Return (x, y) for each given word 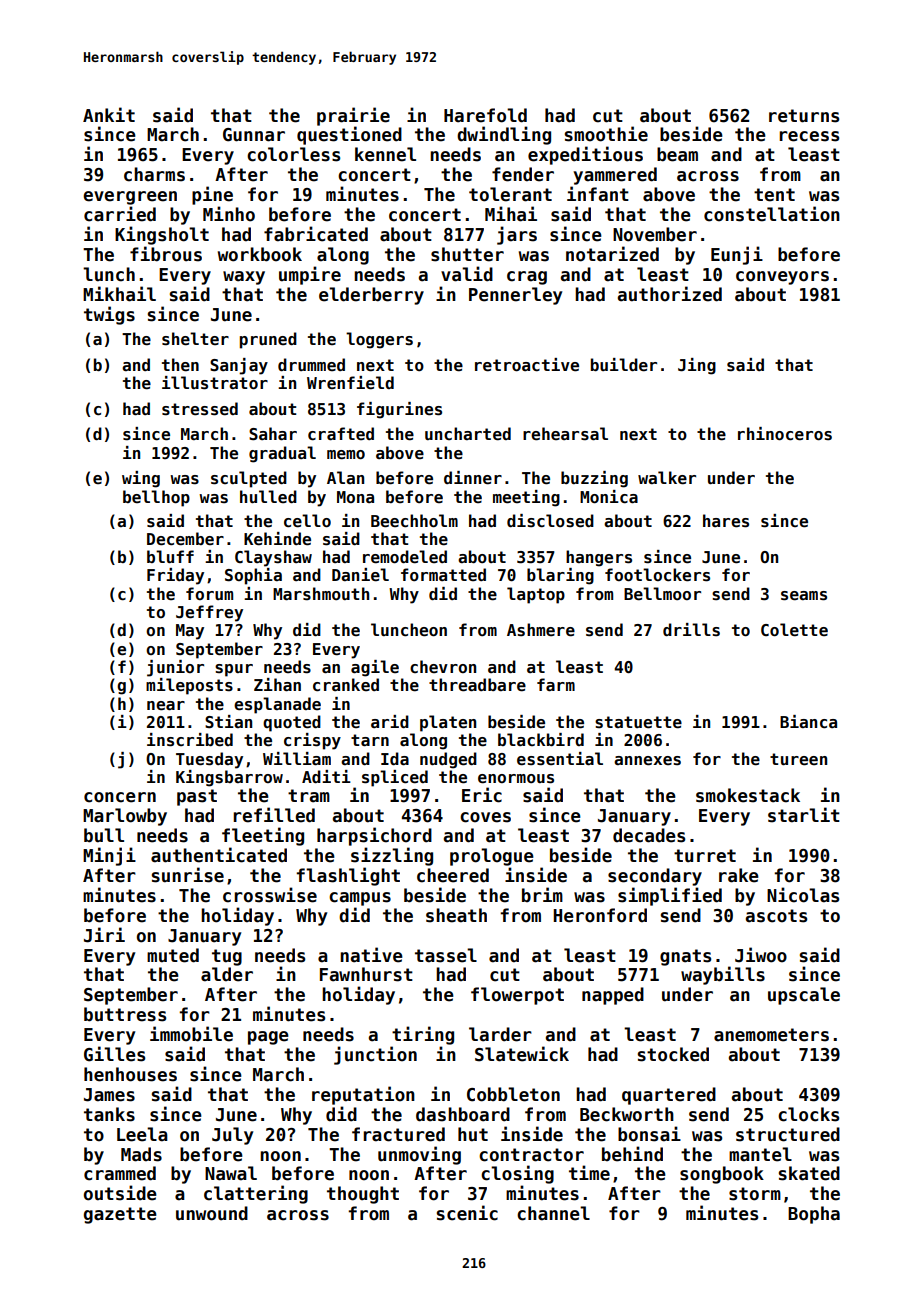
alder (227, 974)
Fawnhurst (366, 974)
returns (804, 116)
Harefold (485, 115)
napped (613, 996)
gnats (685, 957)
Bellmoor (662, 594)
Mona (355, 497)
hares (726, 521)
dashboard (463, 1114)
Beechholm (414, 521)
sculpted (249, 479)
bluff (170, 556)
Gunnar (254, 135)
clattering (256, 1194)
